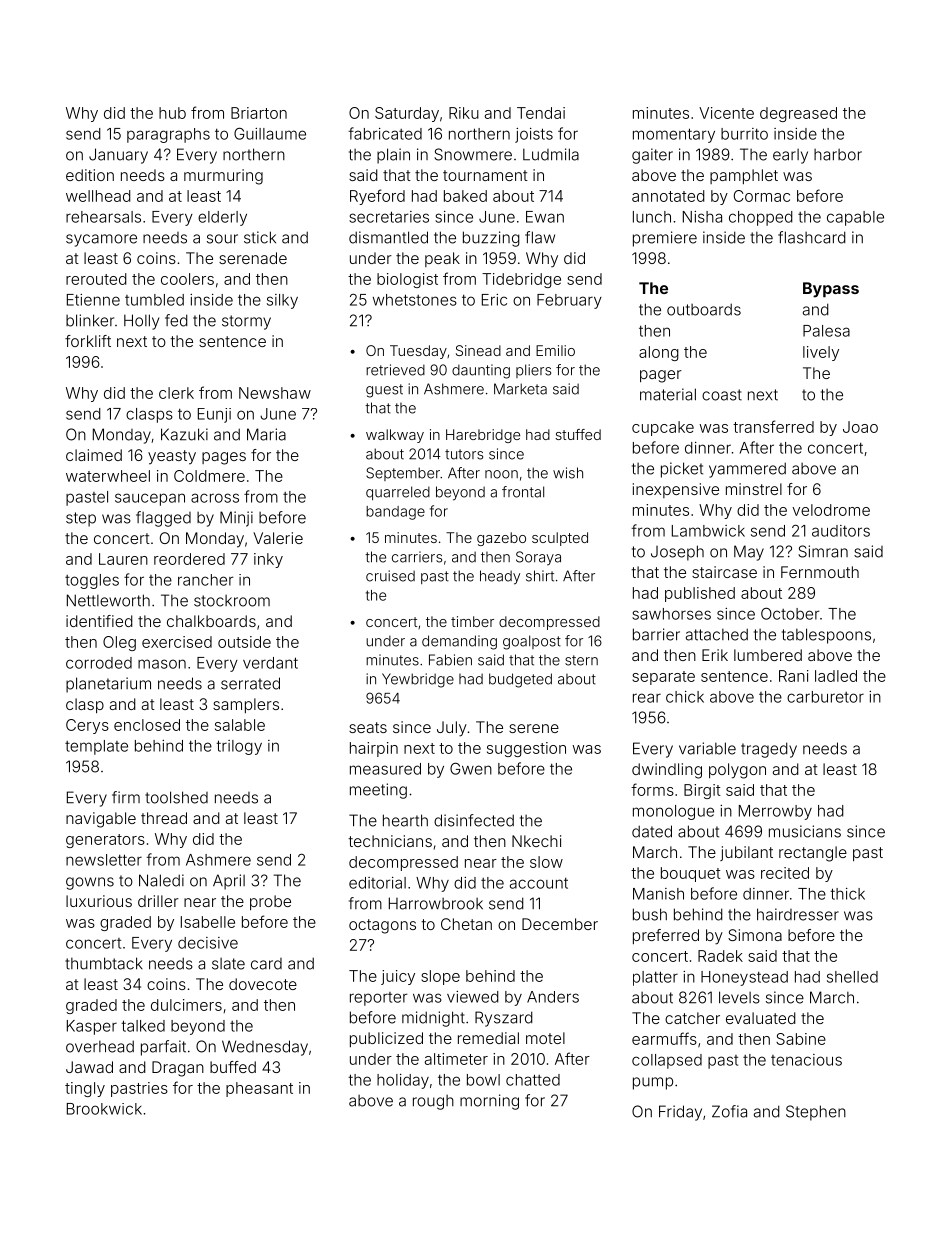 The width and height of the document is (952, 1233). I want to click on bowl, so click(483, 1080).
